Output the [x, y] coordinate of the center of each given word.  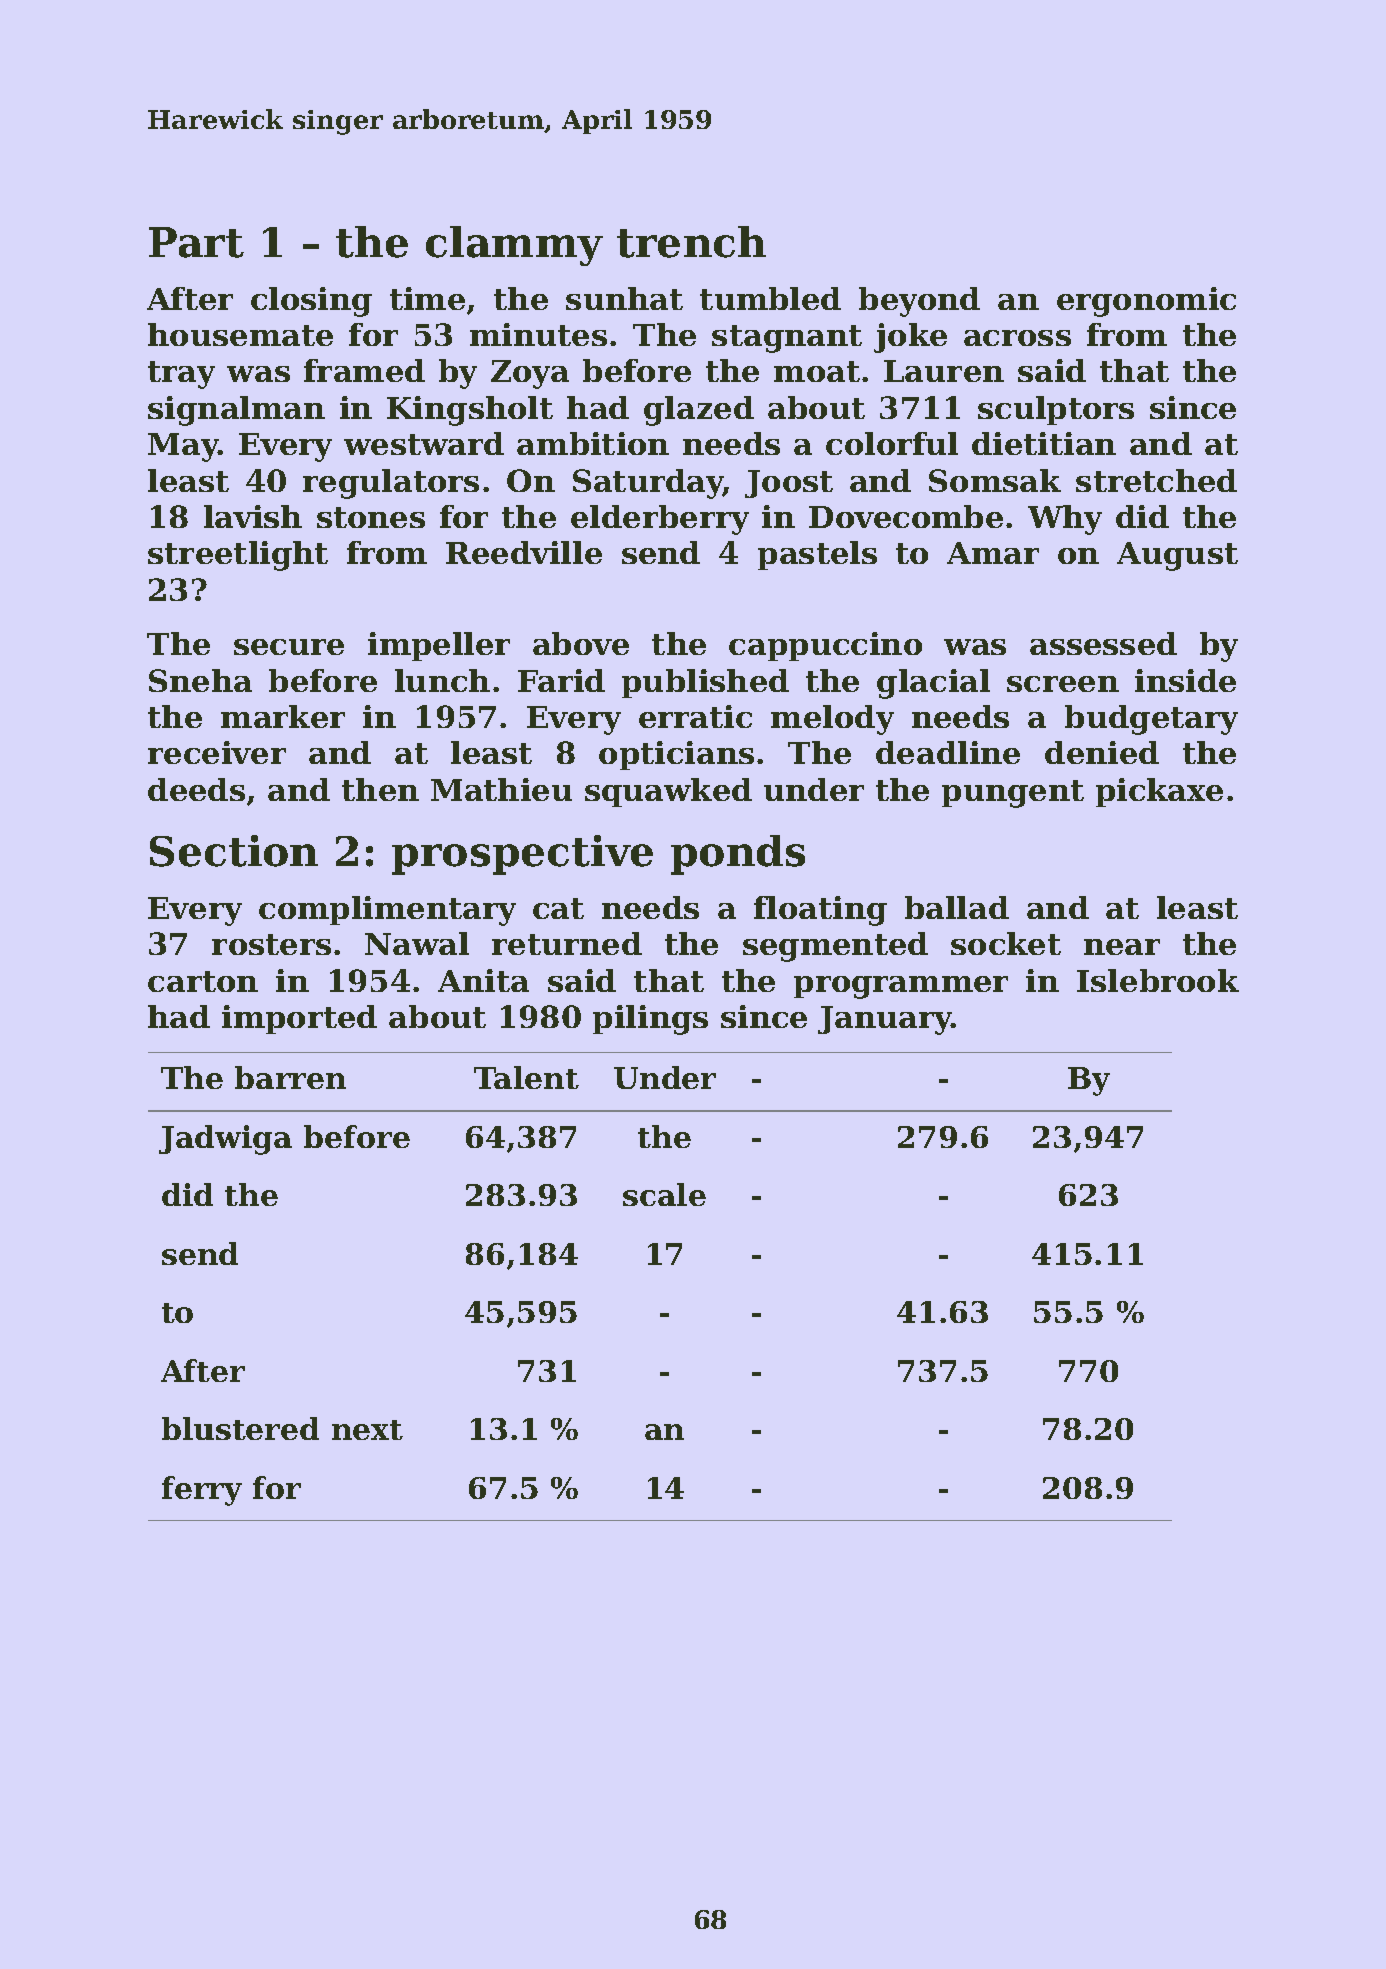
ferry [202, 1491]
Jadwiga [225, 1140]
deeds [196, 789]
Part [196, 242]
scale [664, 1194]
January [885, 1020]
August [1177, 556]
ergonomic [1146, 302]
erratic [695, 716]
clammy [514, 246]
